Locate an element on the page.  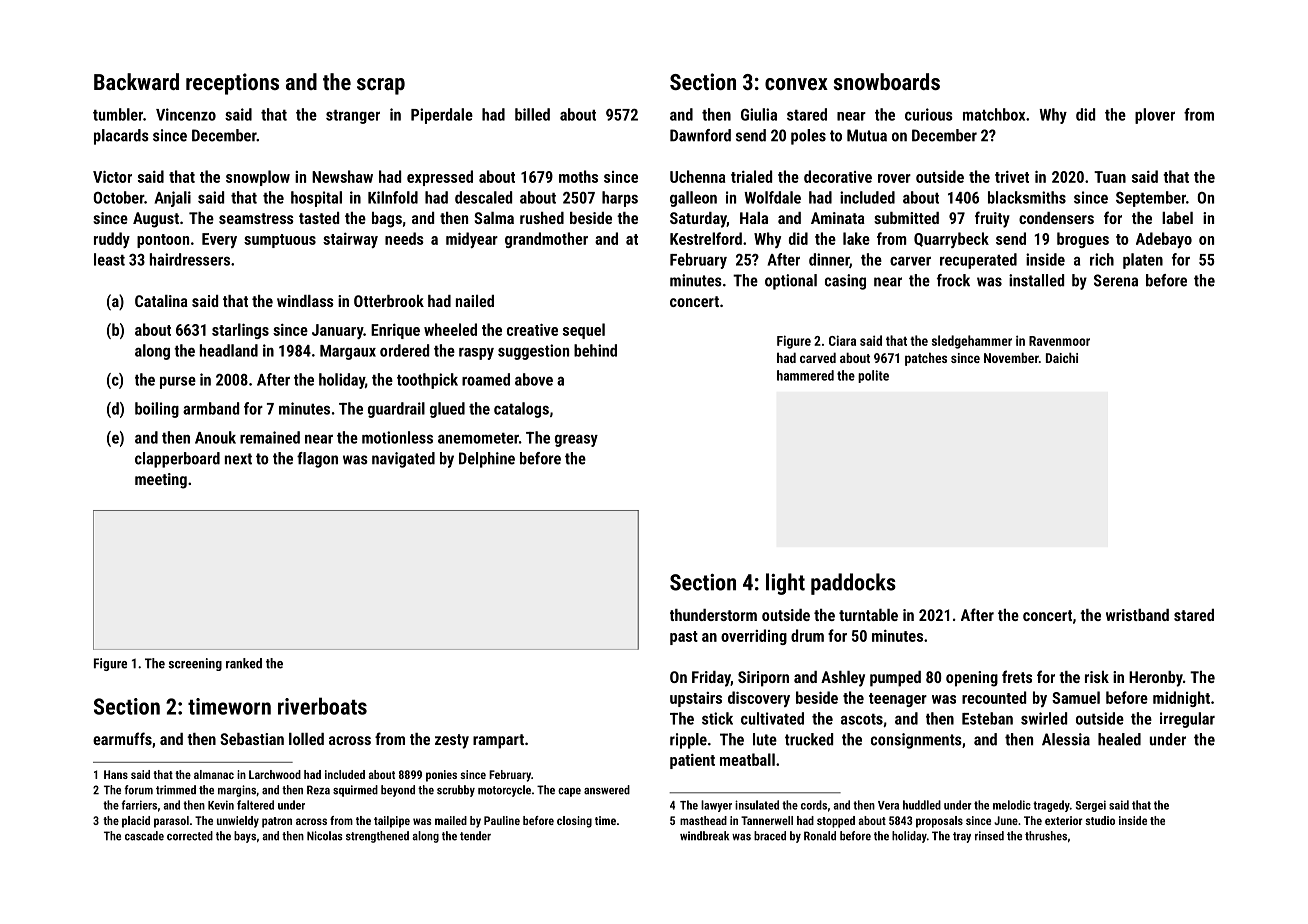
plover is located at coordinates (1155, 116).
